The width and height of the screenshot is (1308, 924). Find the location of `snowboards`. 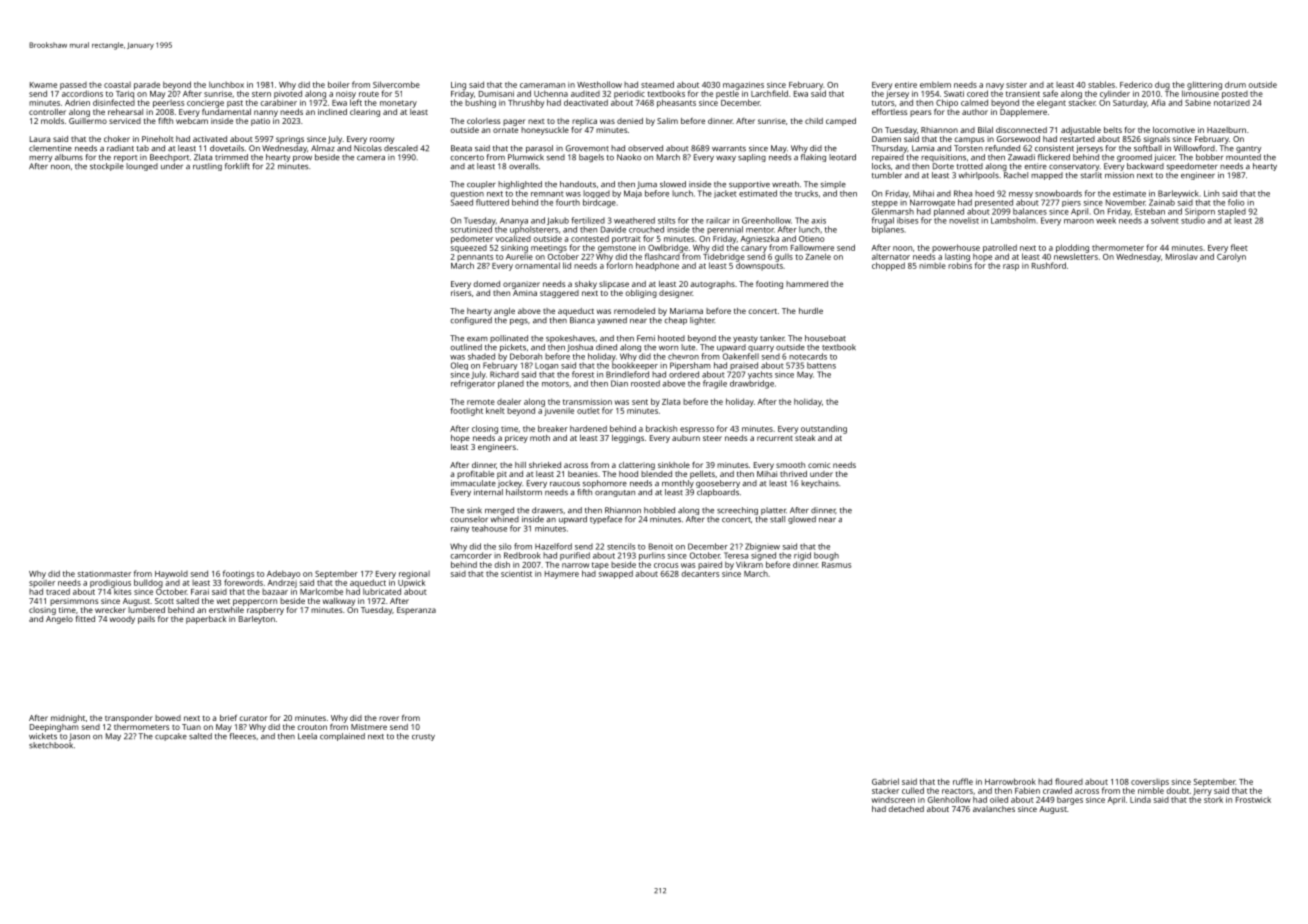

snowboards is located at coordinates (1058, 193).
